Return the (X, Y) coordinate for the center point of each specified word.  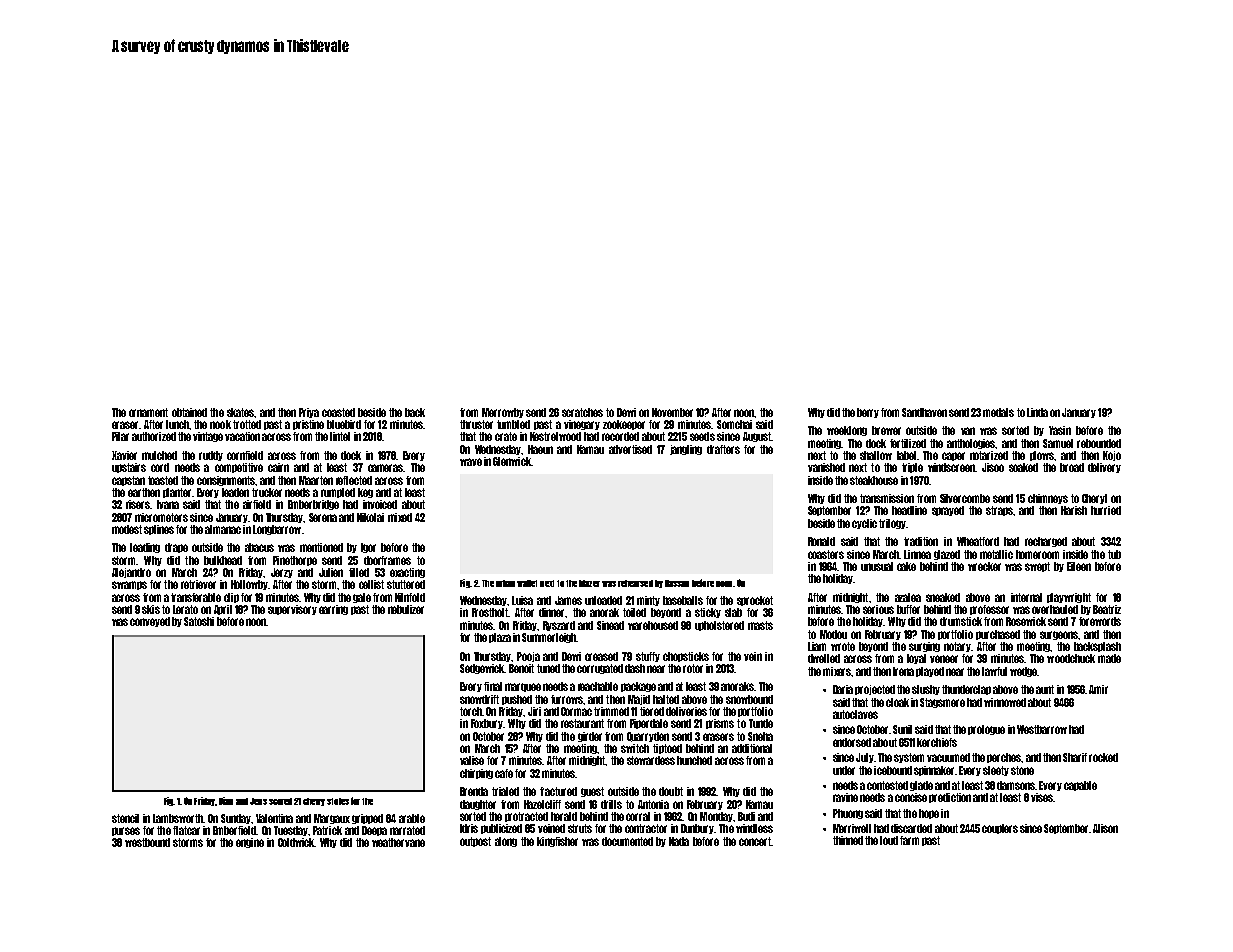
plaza (500, 638)
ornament (148, 412)
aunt (1045, 689)
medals (998, 412)
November (672, 412)
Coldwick (296, 842)
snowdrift (479, 699)
